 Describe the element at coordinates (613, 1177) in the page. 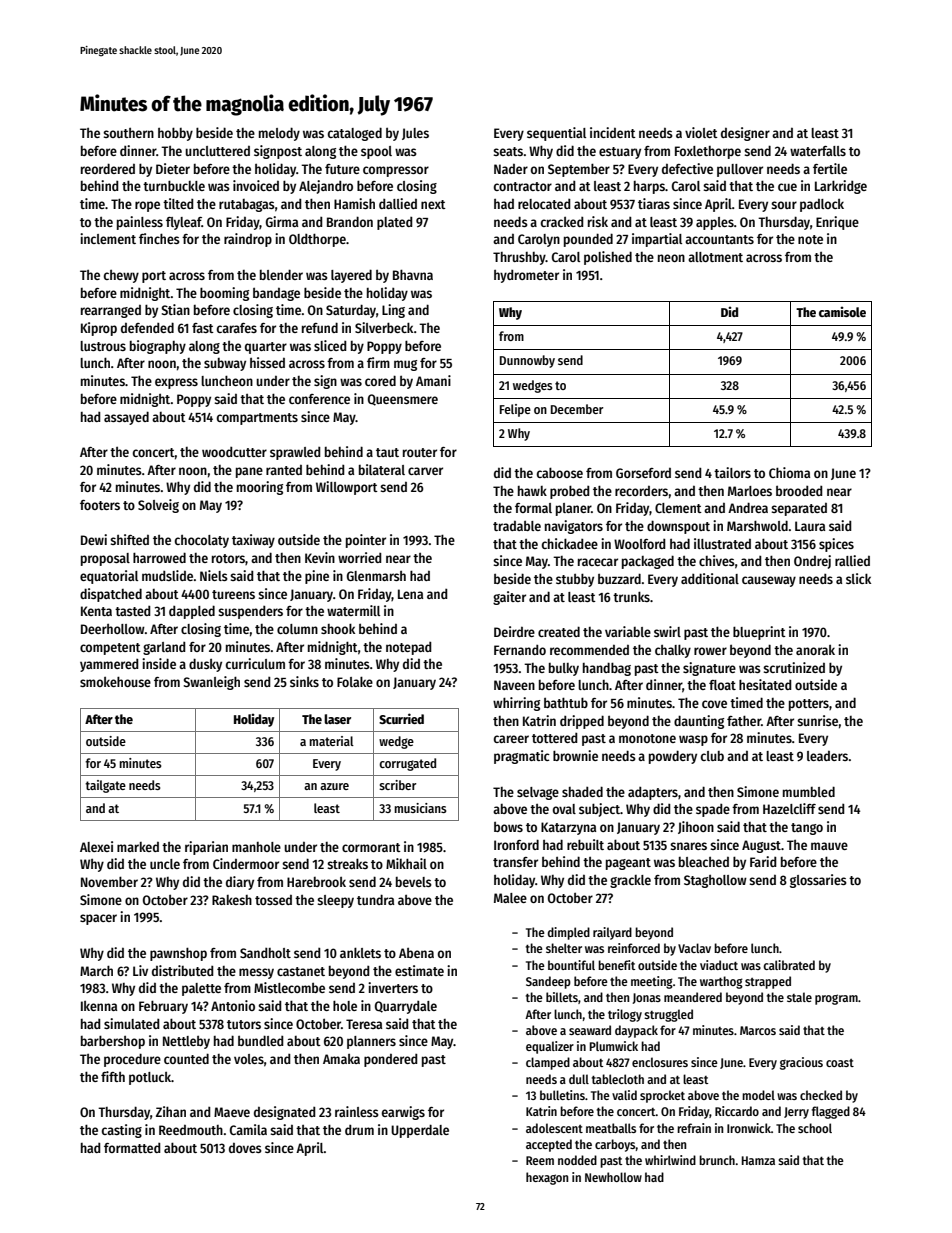

I see `Newhollow` at that location.
